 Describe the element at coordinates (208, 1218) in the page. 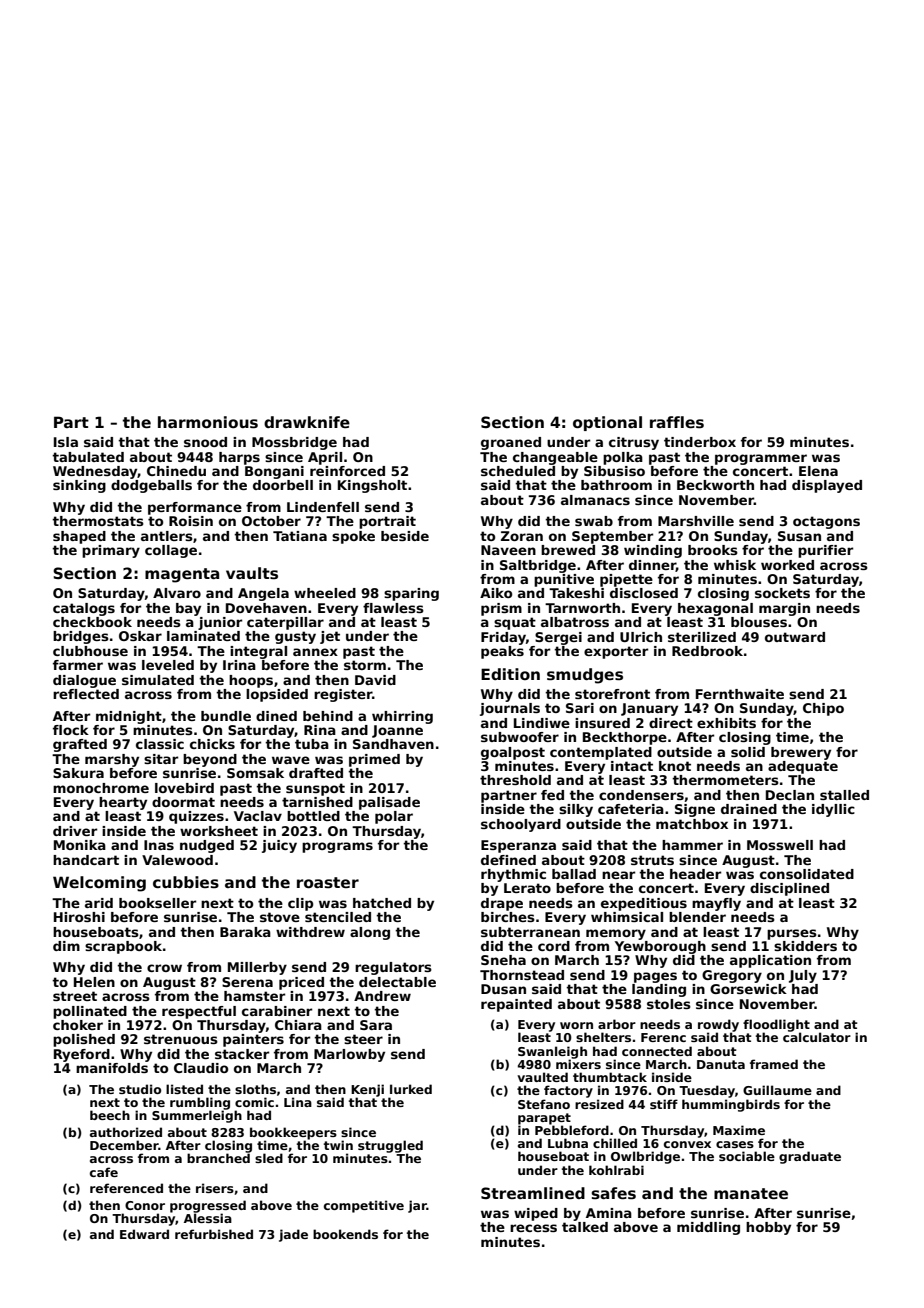

I see `Alessia` at that location.
